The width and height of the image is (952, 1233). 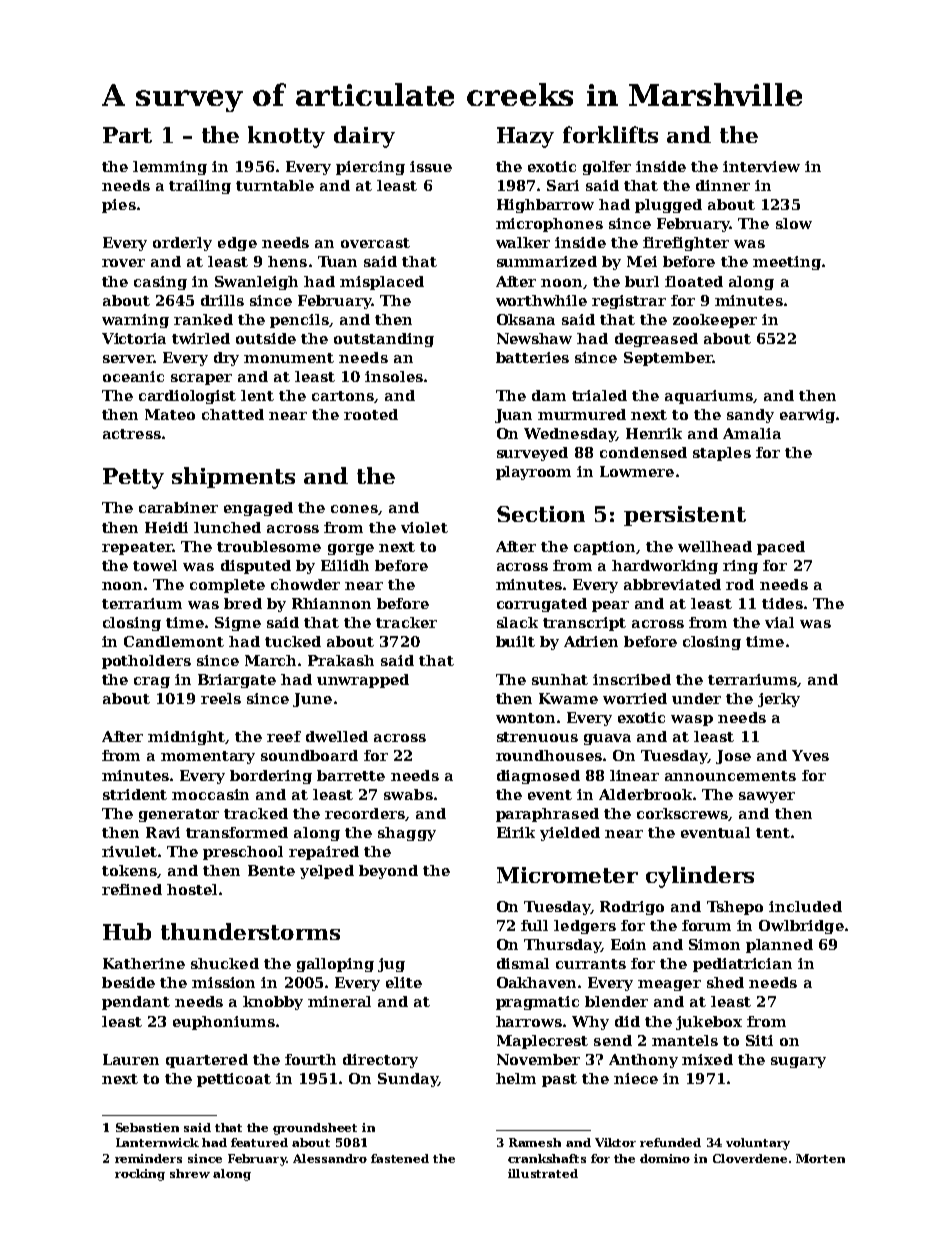 What do you see at coordinates (567, 875) in the image?
I see `Micrometer` at bounding box center [567, 875].
